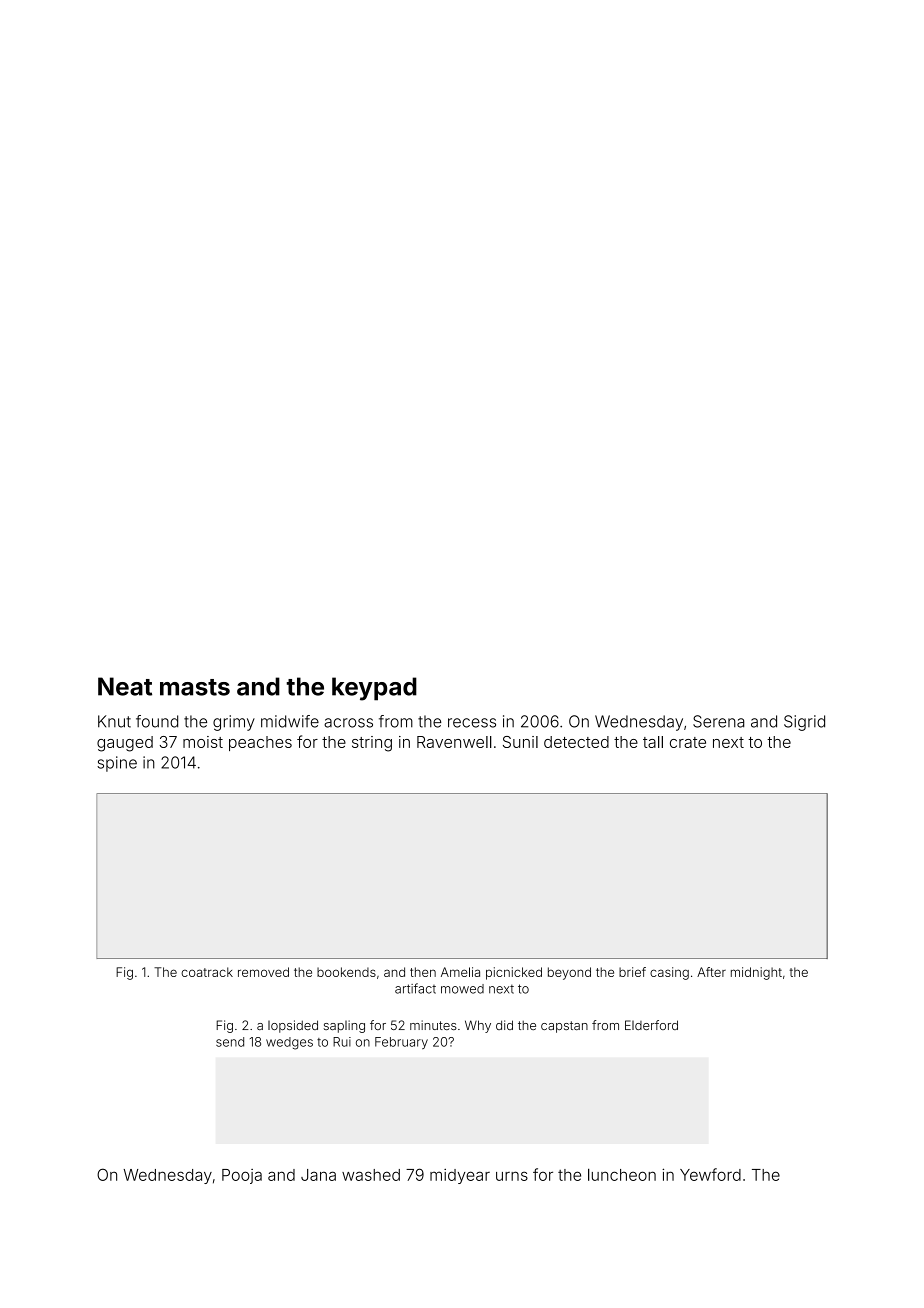 This document has height=1308, width=924. Describe the element at coordinates (576, 742) in the document. I see `detected` at that location.
